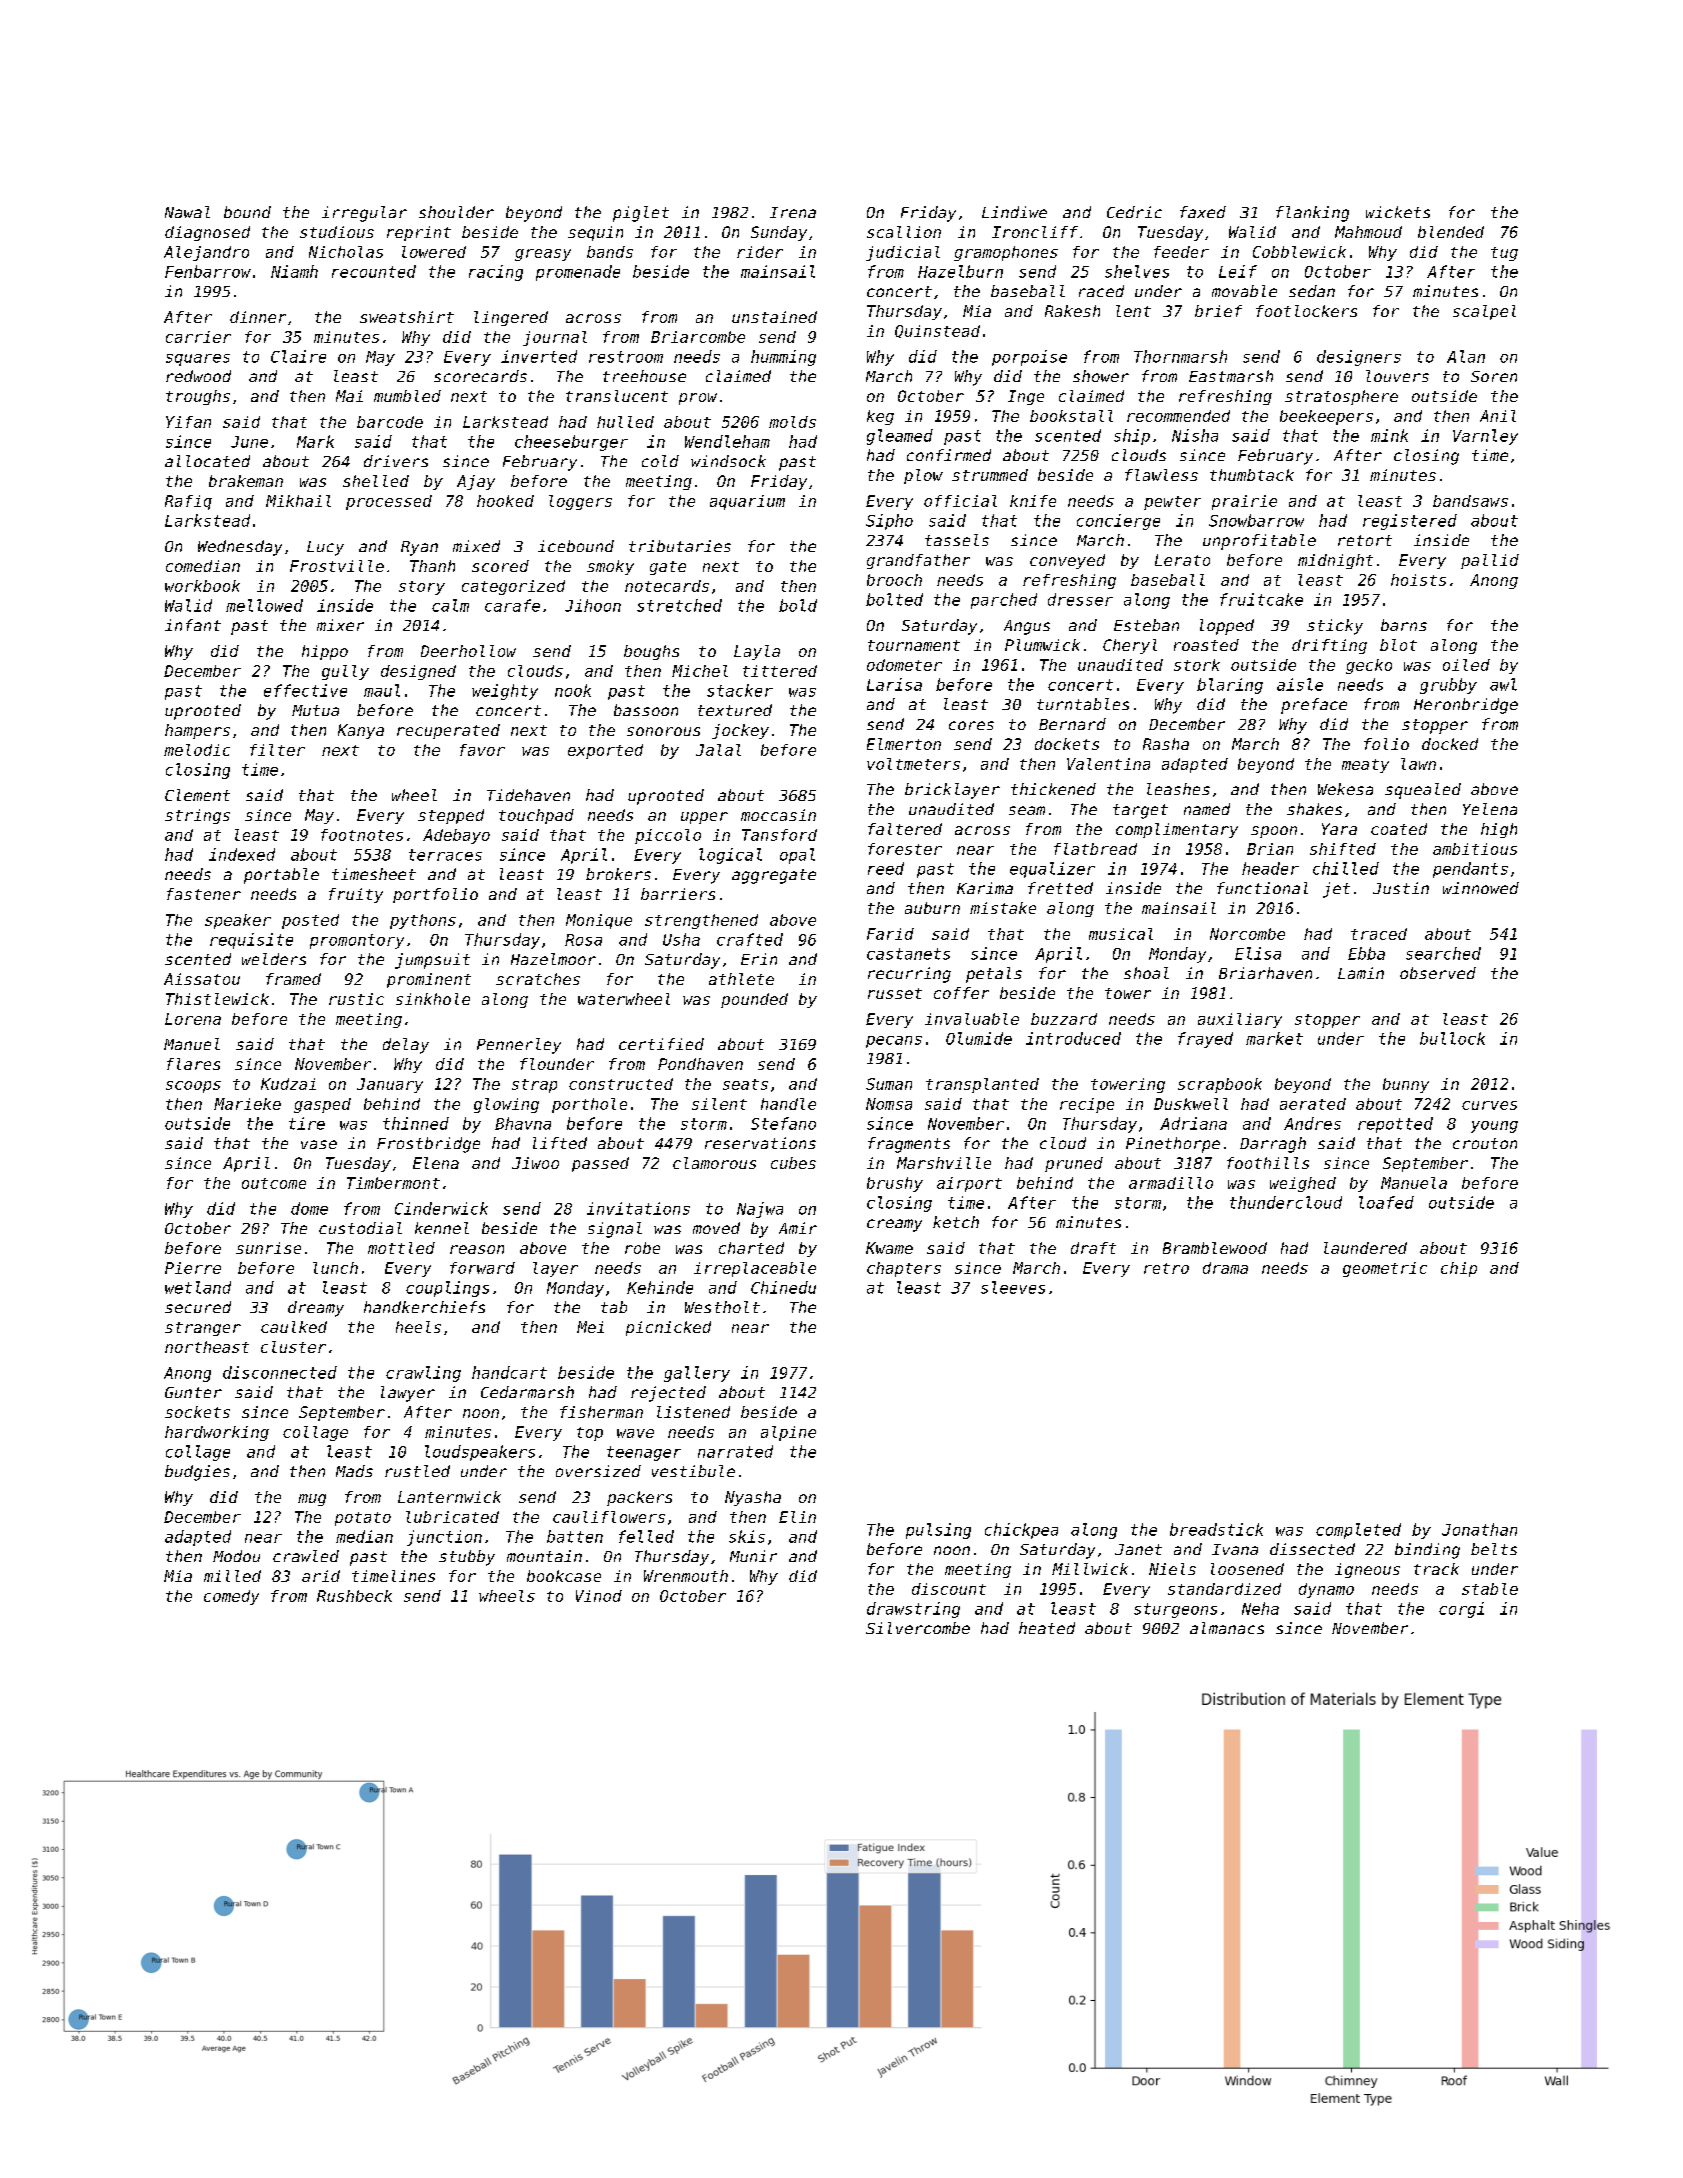 This screenshot has width=1683, height=2178. What do you see at coordinates (467, 1558) in the screenshot?
I see `stubby` at bounding box center [467, 1558].
